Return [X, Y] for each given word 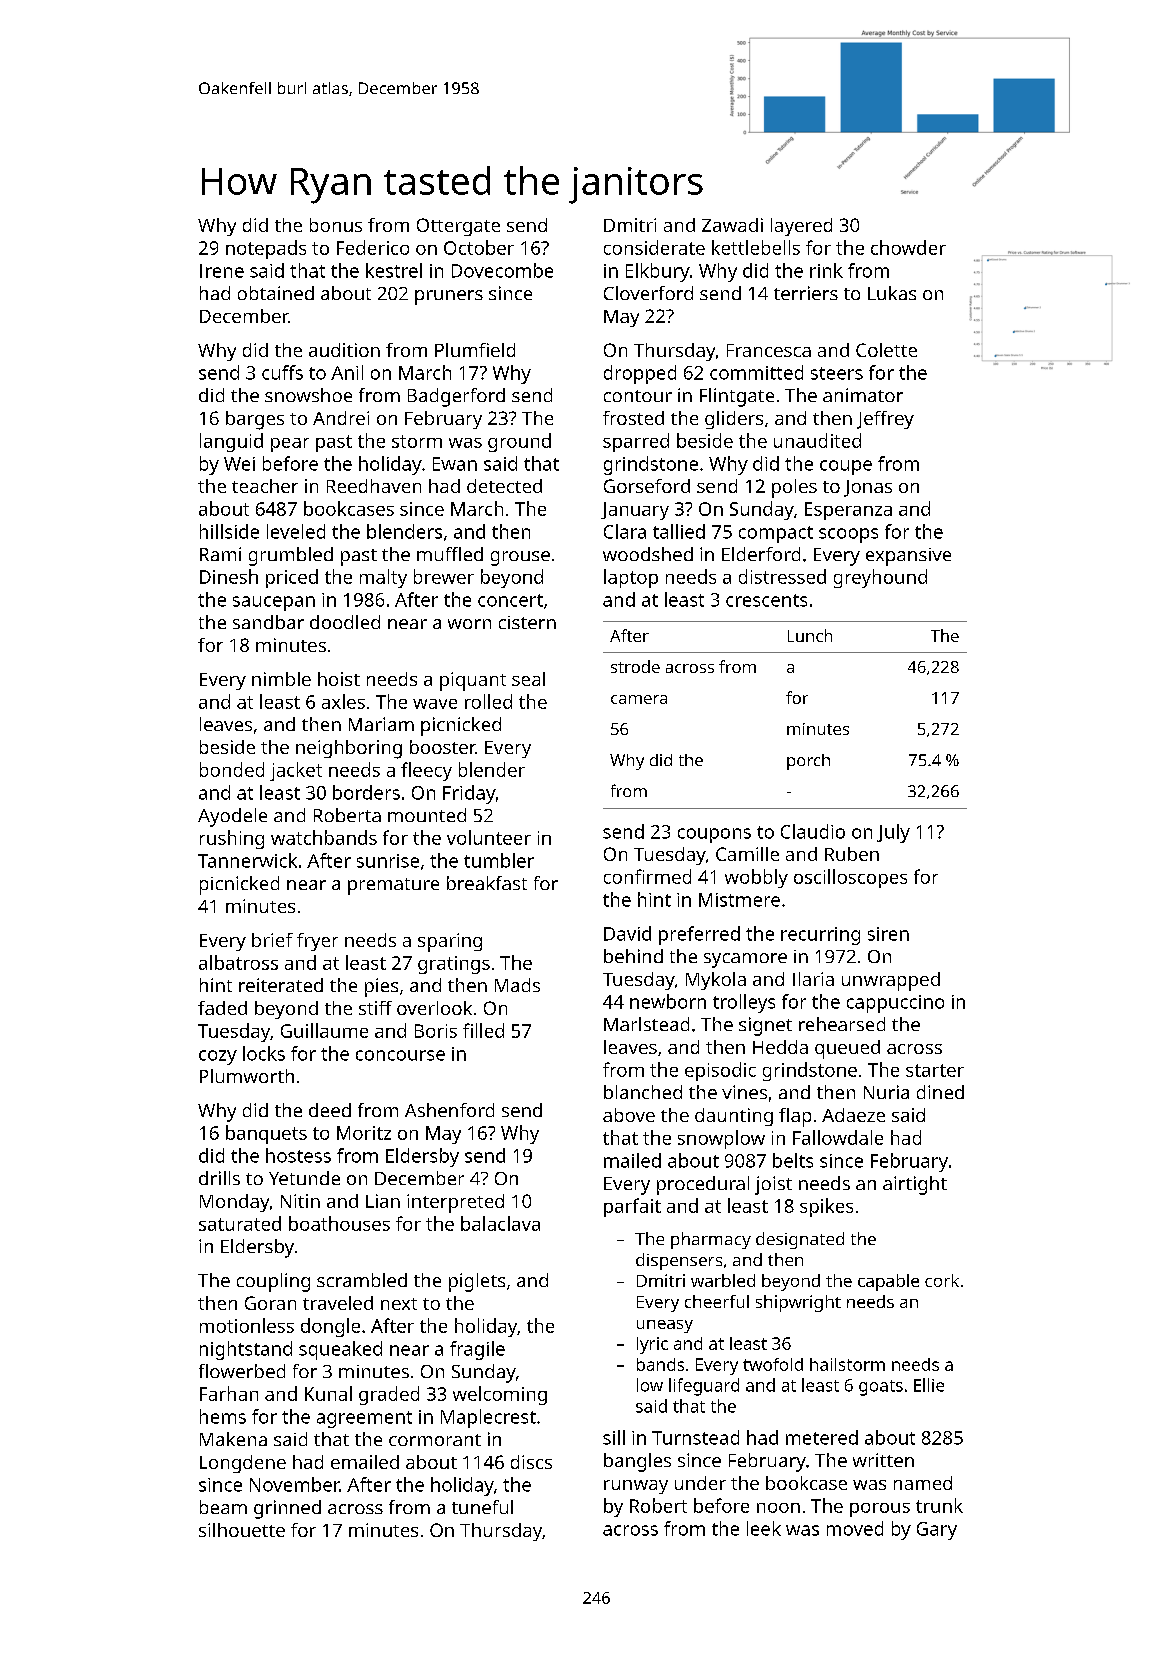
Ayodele [232, 817]
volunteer [489, 837]
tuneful [482, 1507]
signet [765, 1026]
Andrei [341, 418]
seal [528, 679]
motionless [247, 1325]
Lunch [810, 635]
